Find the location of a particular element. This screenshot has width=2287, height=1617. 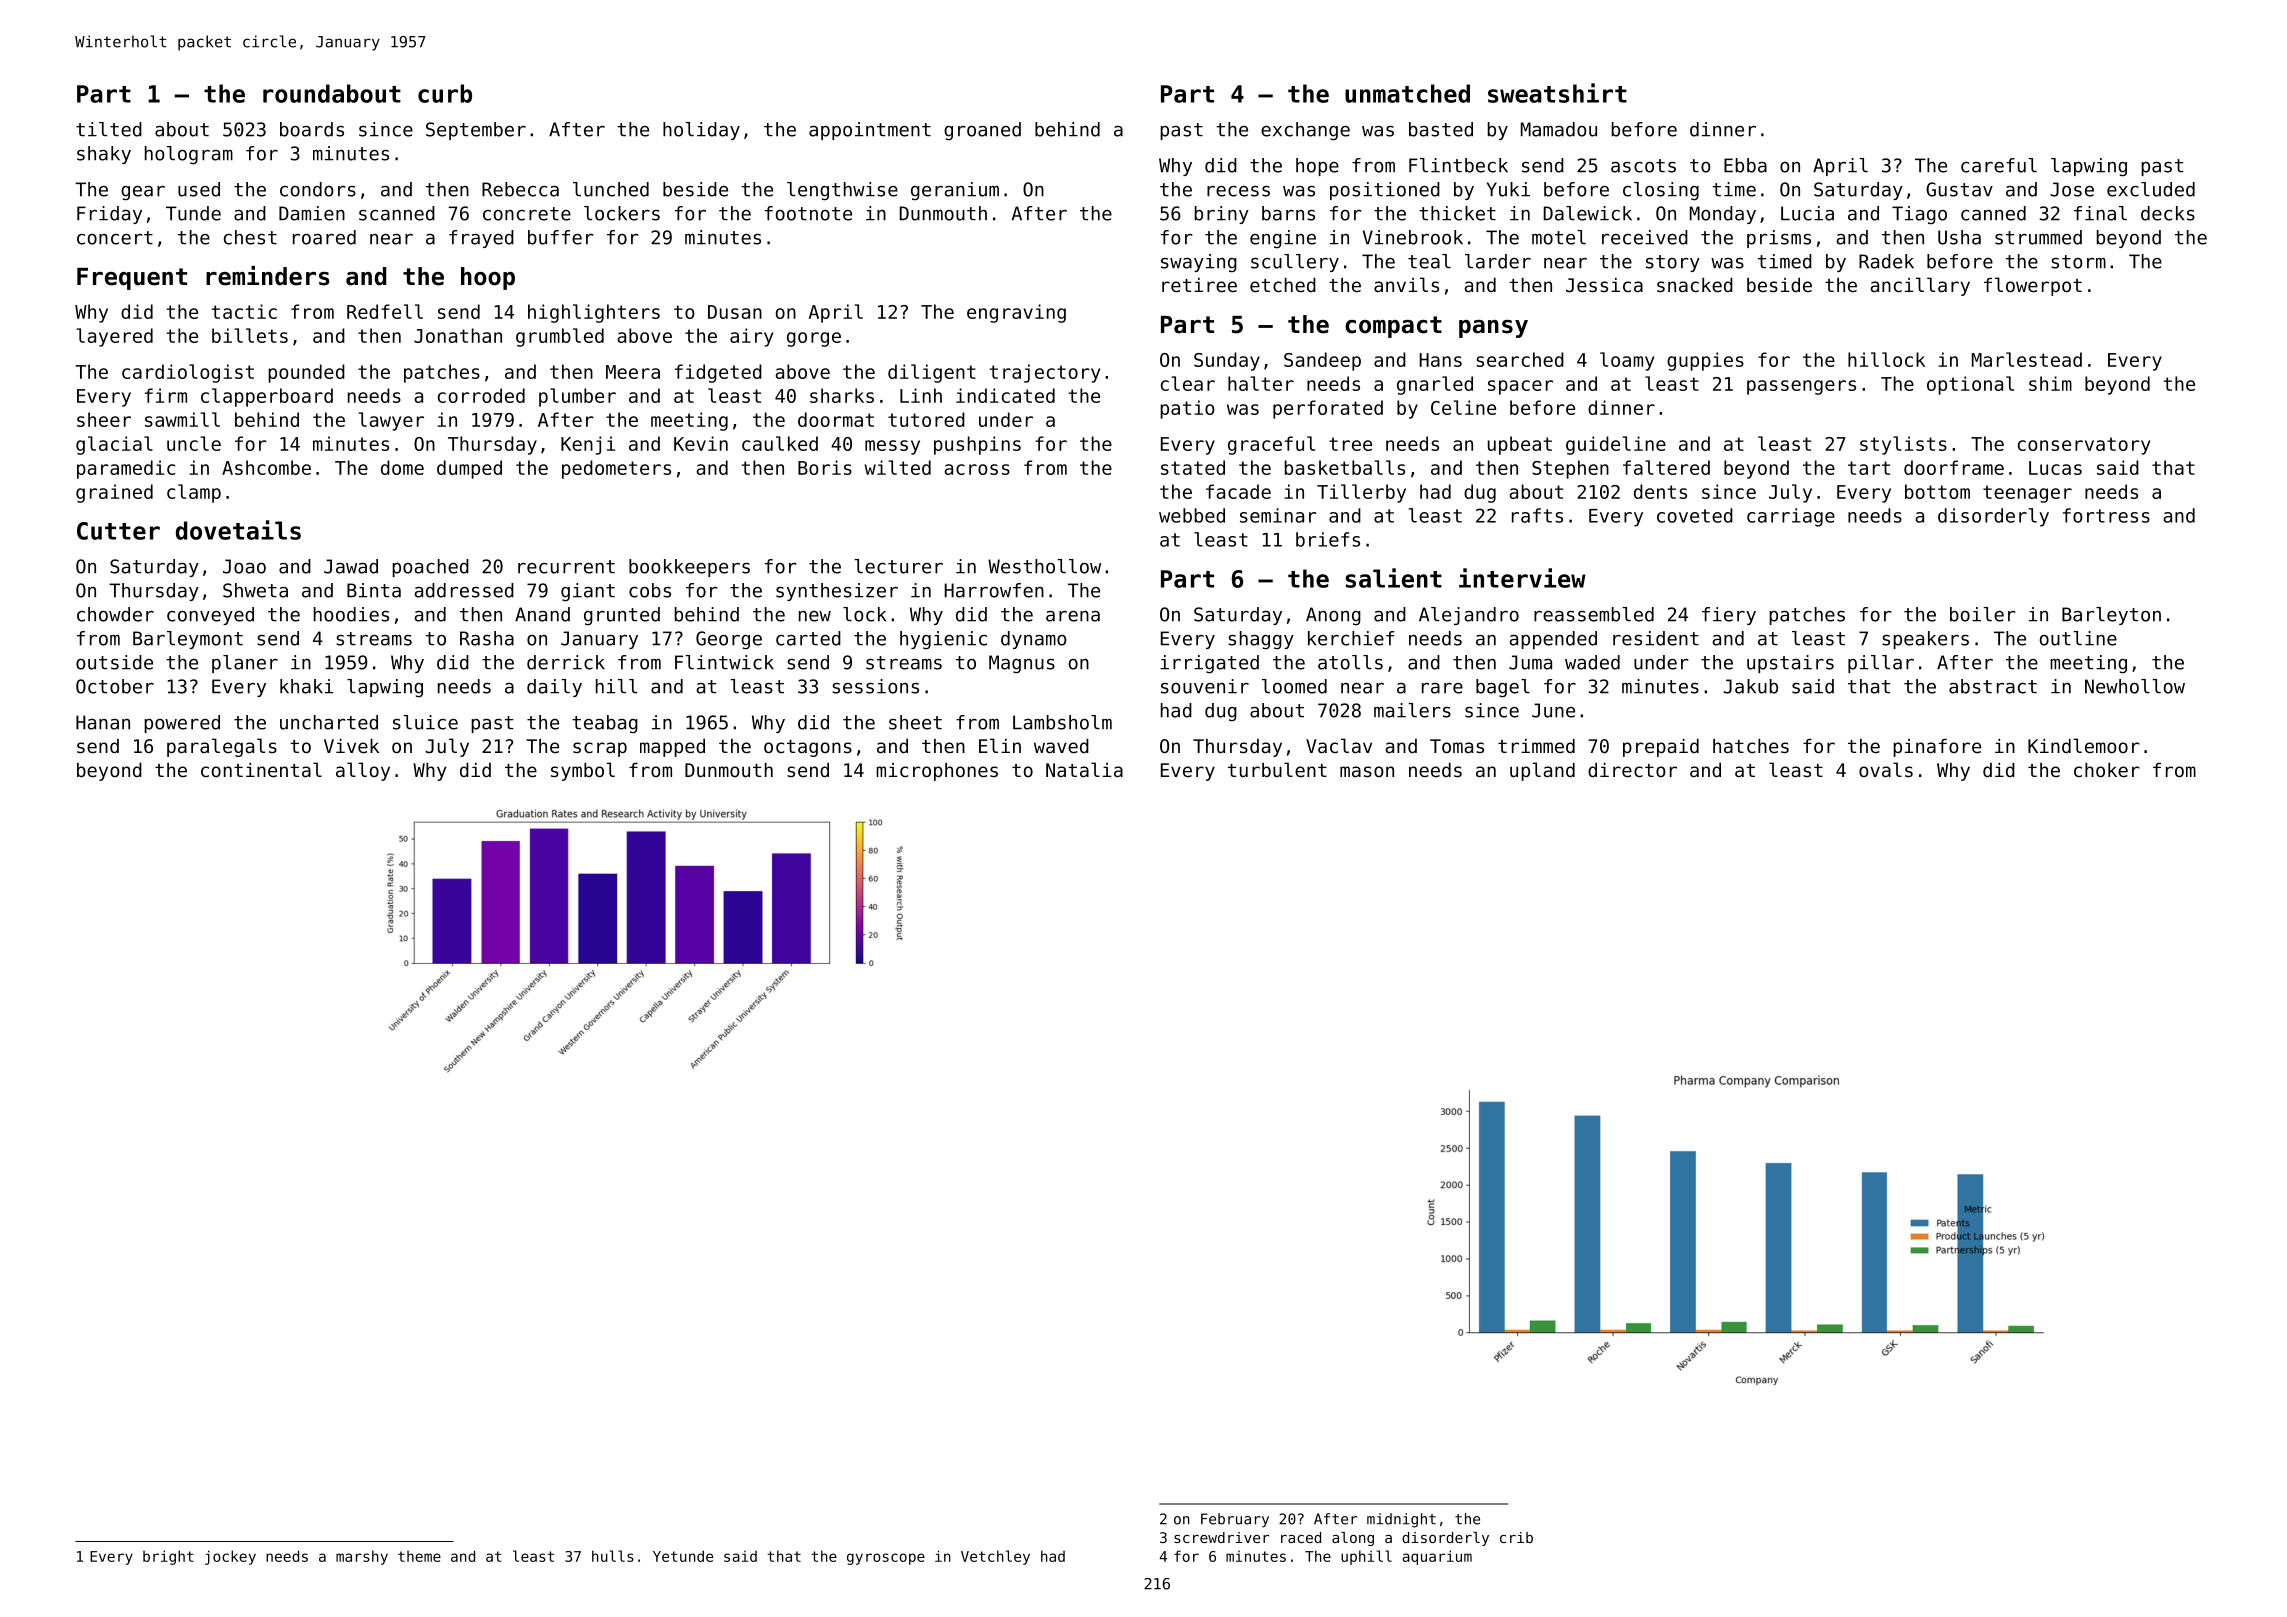

doorframe is located at coordinates (1954, 467).
